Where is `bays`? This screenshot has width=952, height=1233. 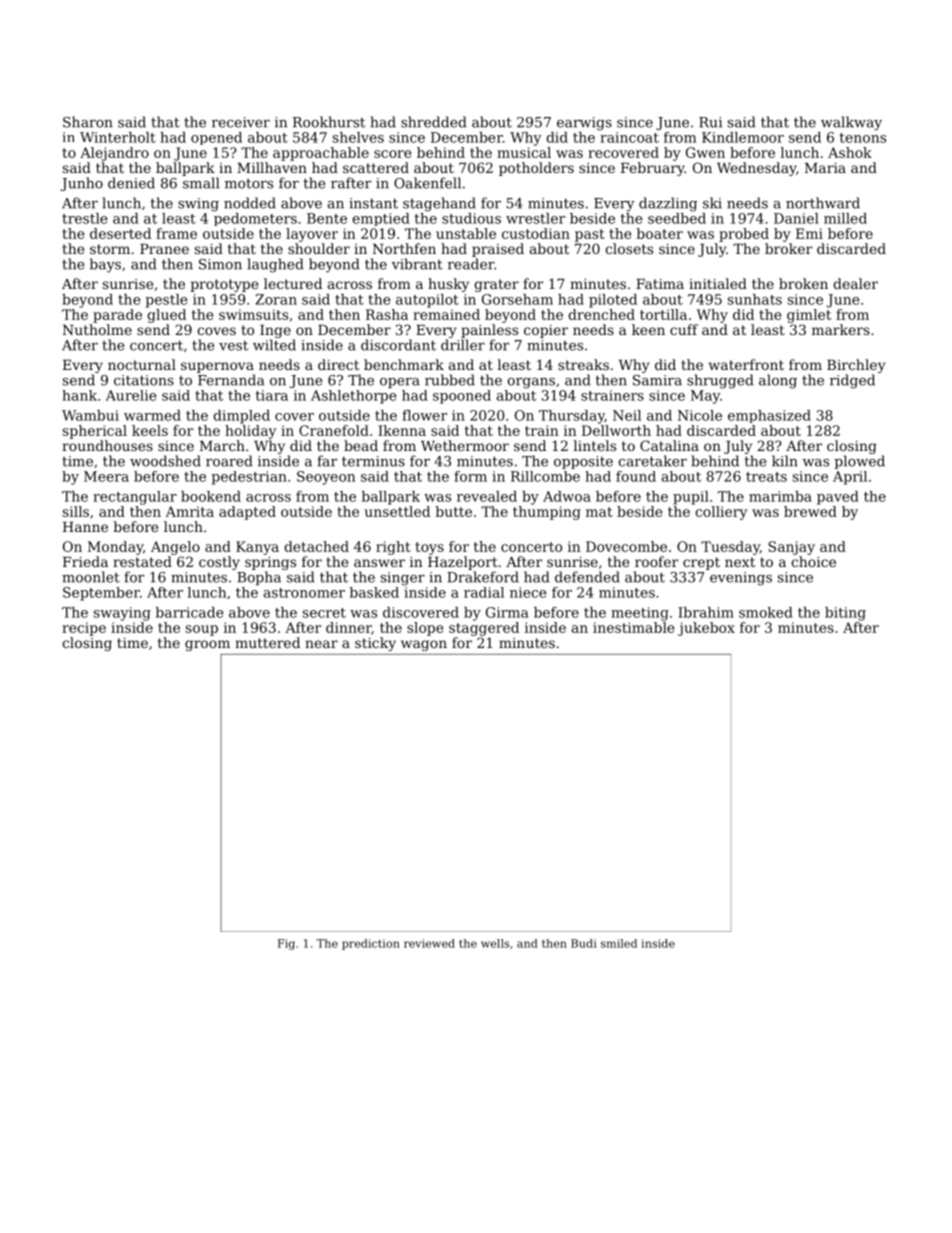
bays is located at coordinates (105, 265).
